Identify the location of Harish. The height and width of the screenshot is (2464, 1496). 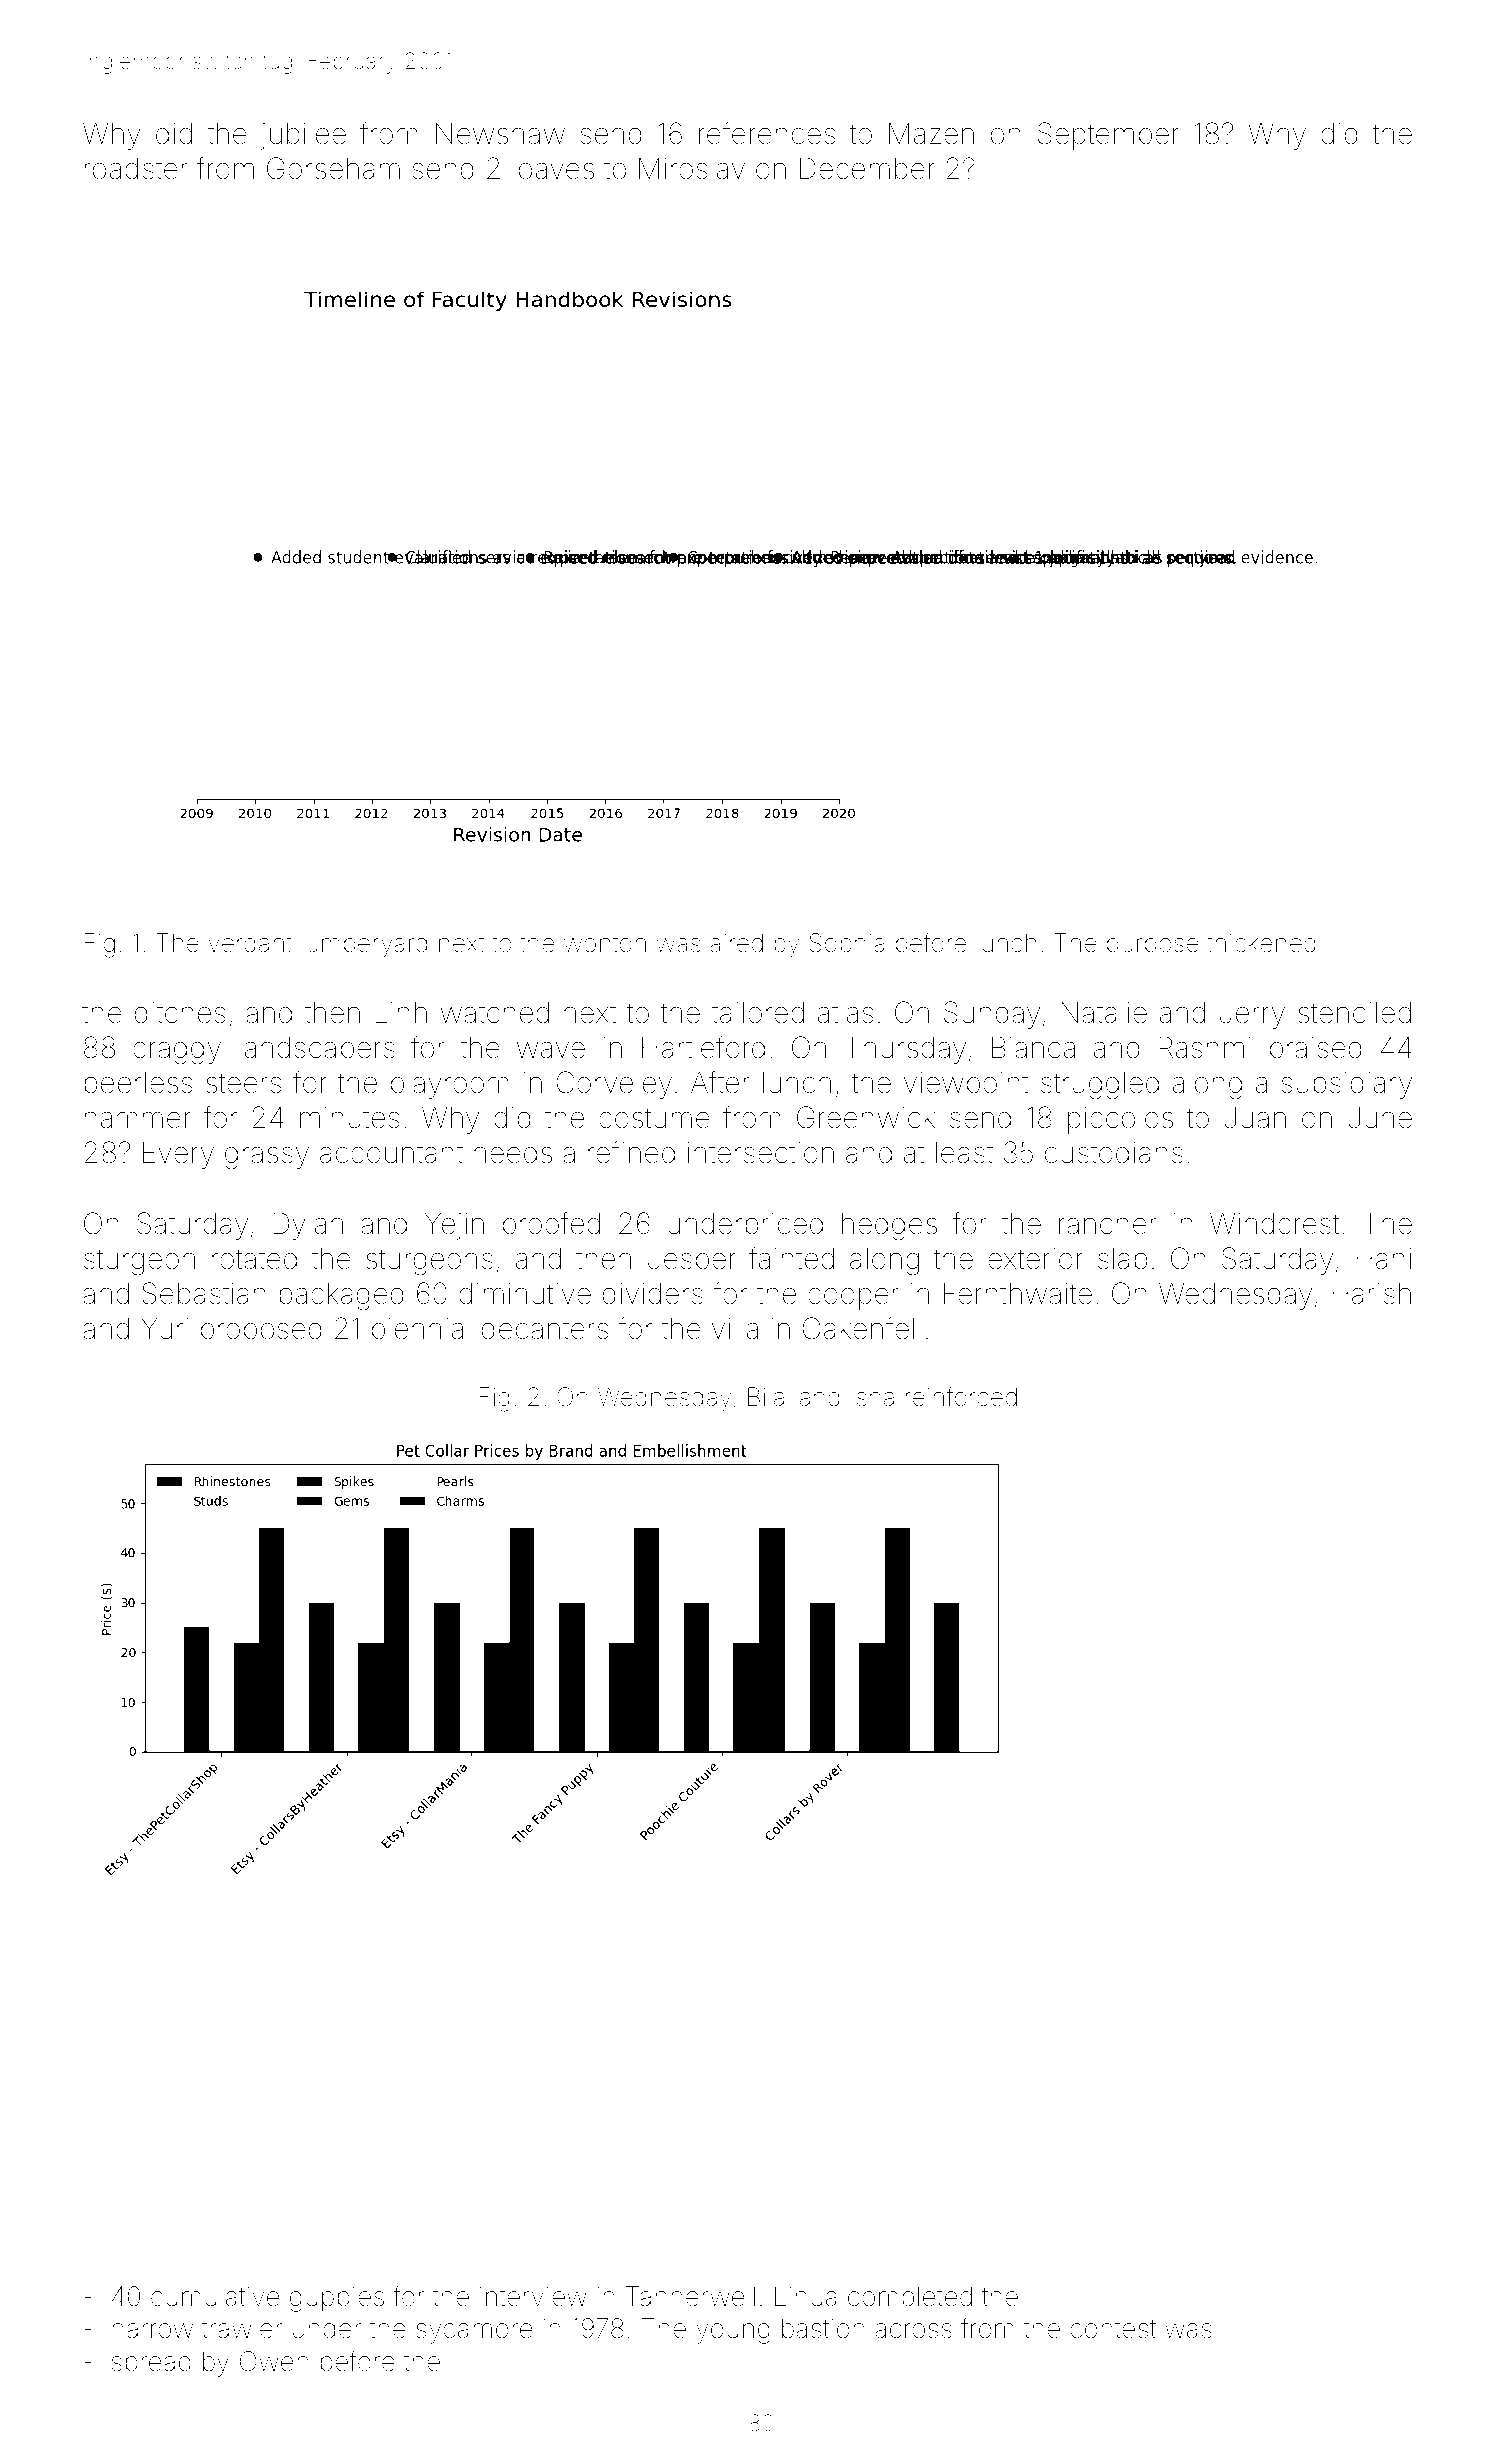
(1371, 1294).
